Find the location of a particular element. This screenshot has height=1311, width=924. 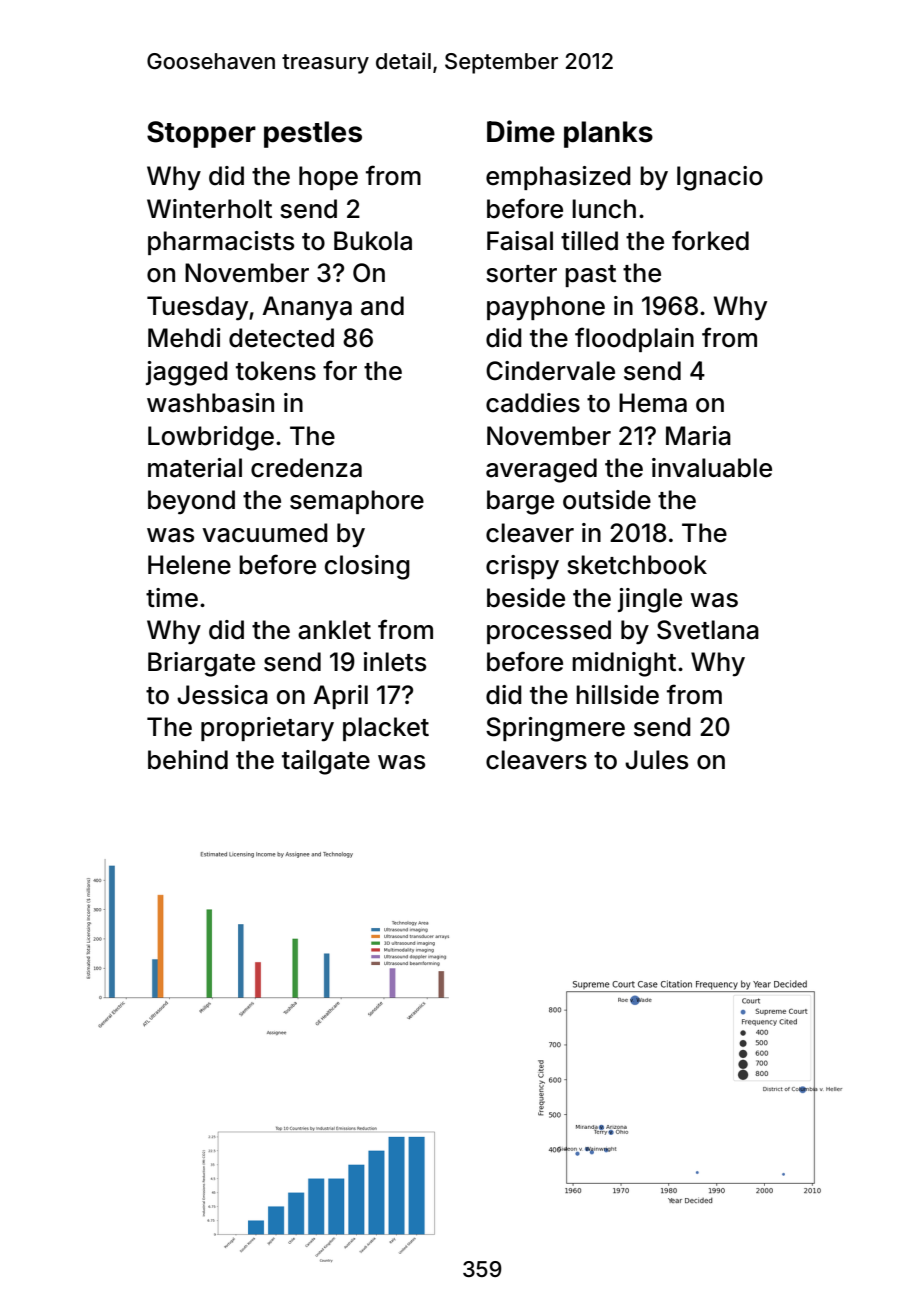

pharmacists is located at coordinates (221, 243).
